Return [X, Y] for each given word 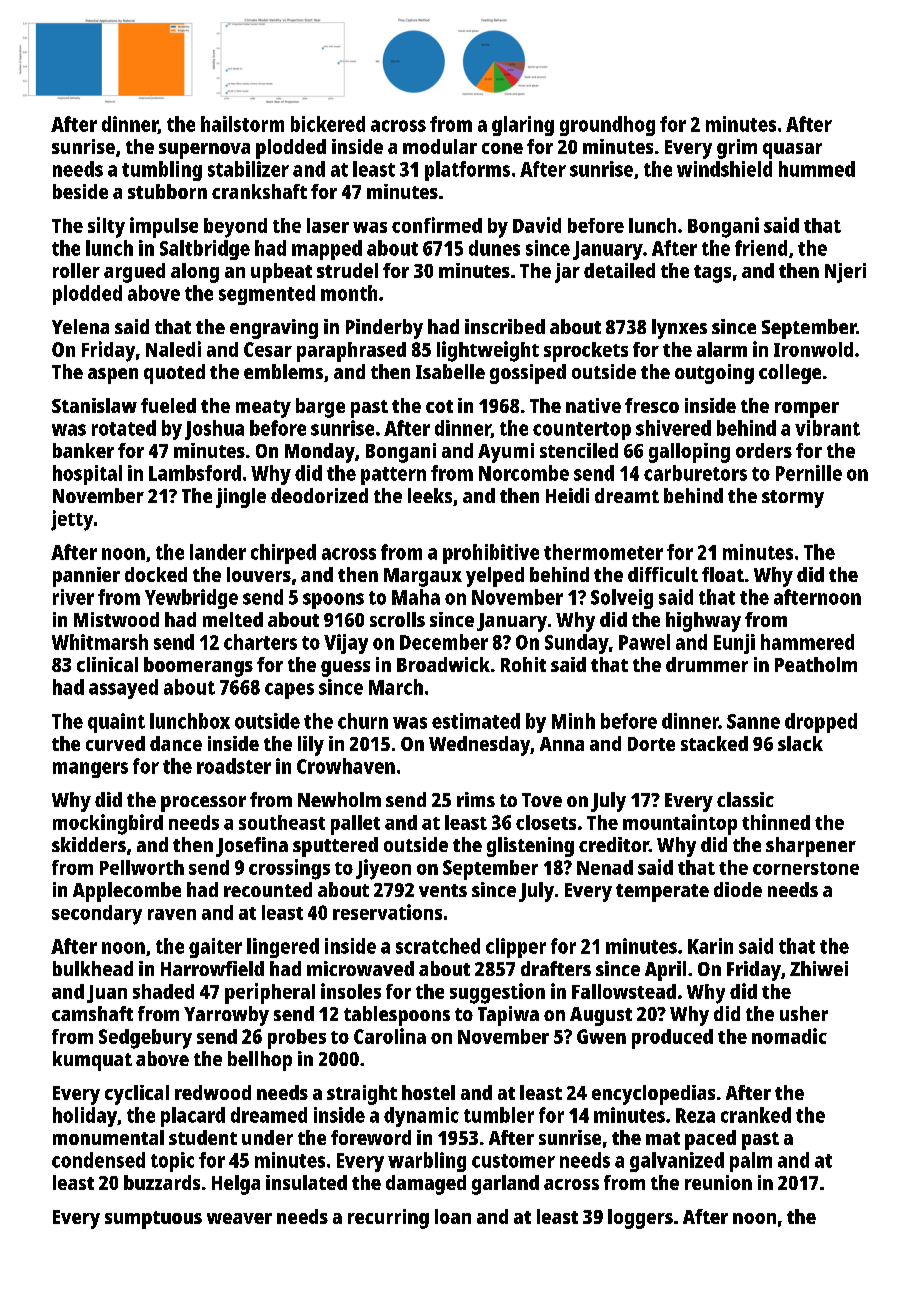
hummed [817, 169]
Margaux [423, 577]
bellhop [260, 1061]
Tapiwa [508, 1016]
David [537, 225]
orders [764, 450]
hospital [87, 475]
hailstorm [242, 124]
